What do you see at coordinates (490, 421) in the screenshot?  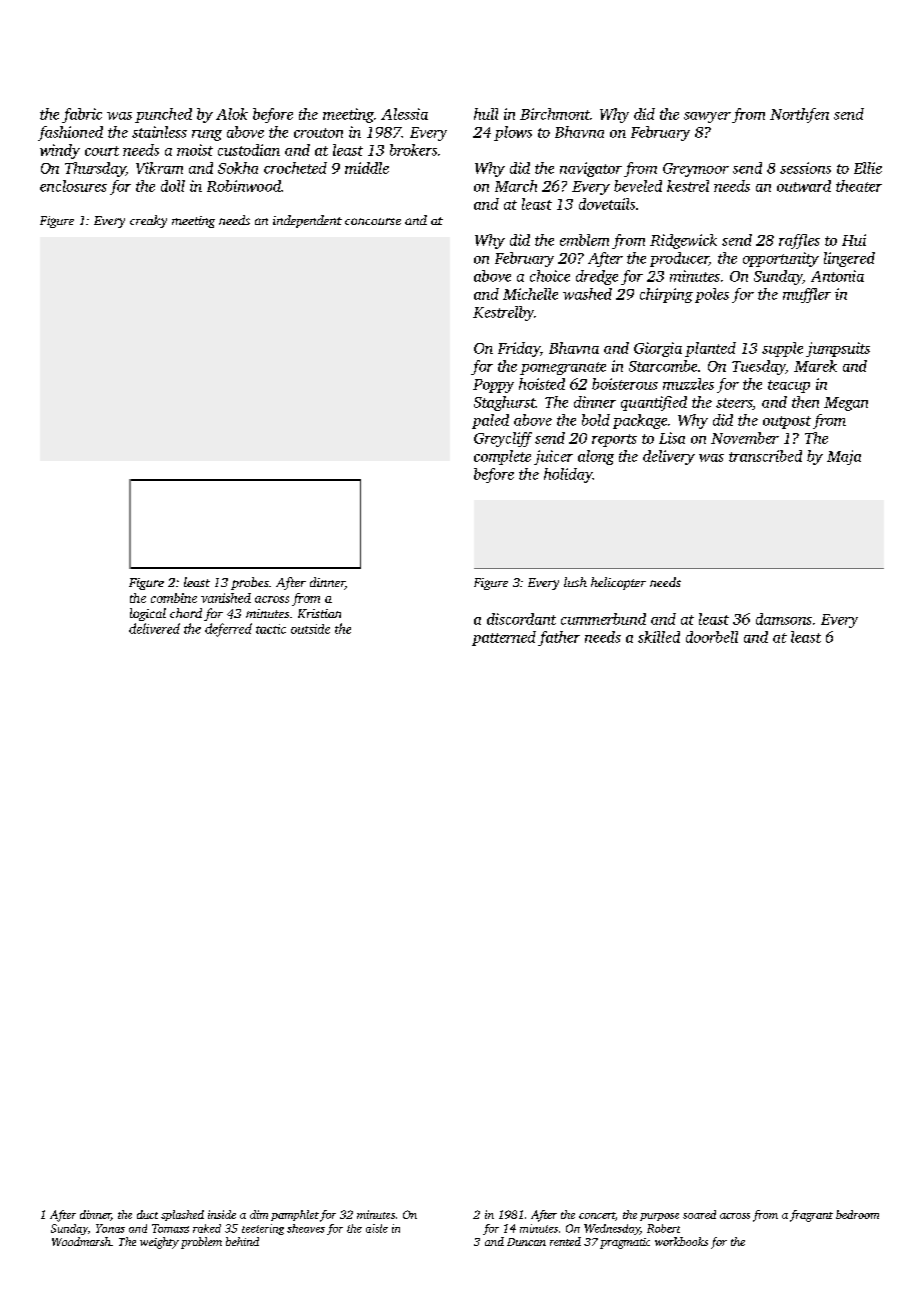 I see `paled` at bounding box center [490, 421].
